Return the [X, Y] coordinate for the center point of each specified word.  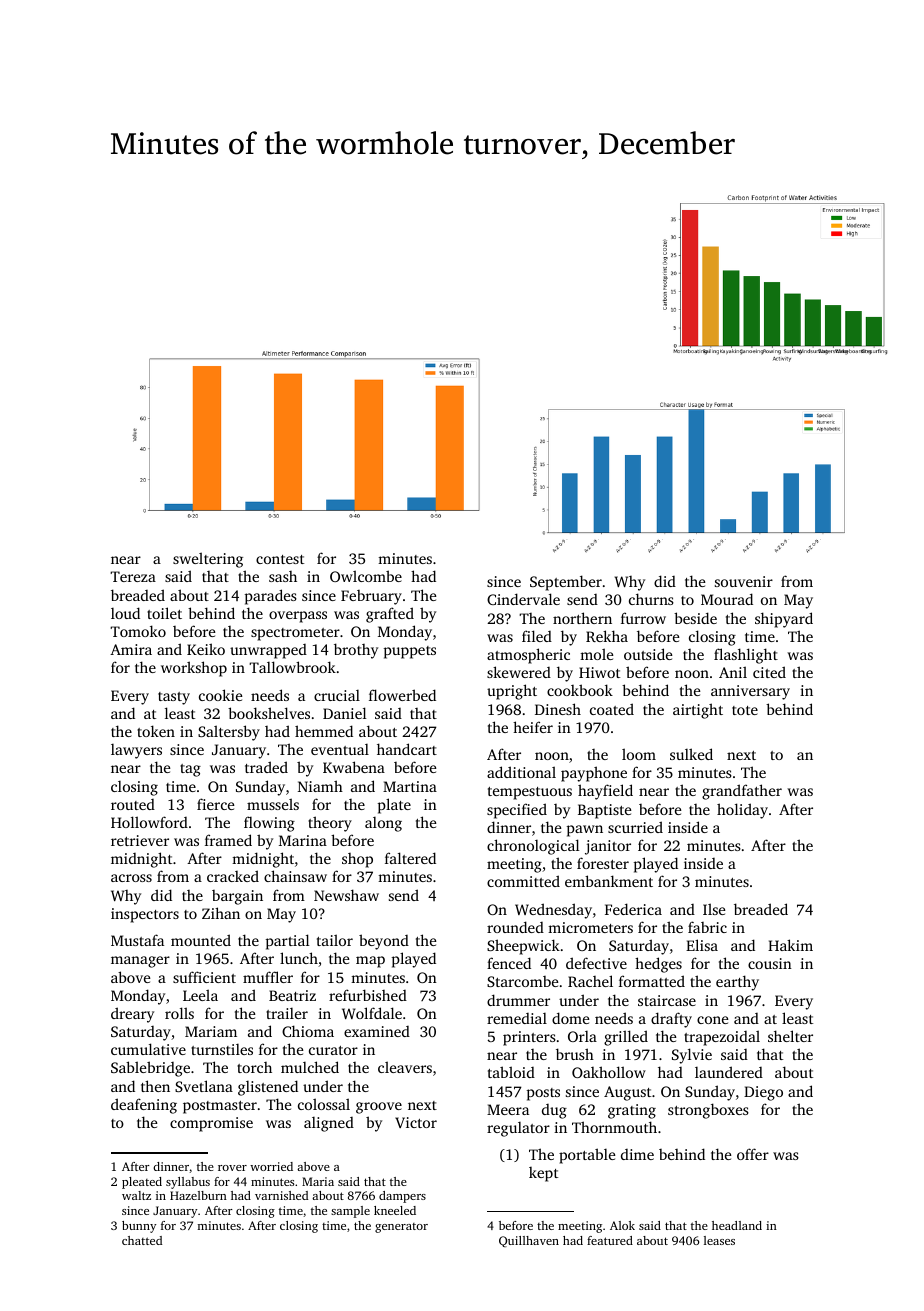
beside [695, 618]
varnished [281, 1195]
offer [753, 1154]
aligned [329, 1124]
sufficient [204, 977]
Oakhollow [609, 1072]
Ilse [714, 909]
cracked [233, 876]
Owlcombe [366, 576]
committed [523, 881]
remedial [517, 1018]
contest [280, 559]
